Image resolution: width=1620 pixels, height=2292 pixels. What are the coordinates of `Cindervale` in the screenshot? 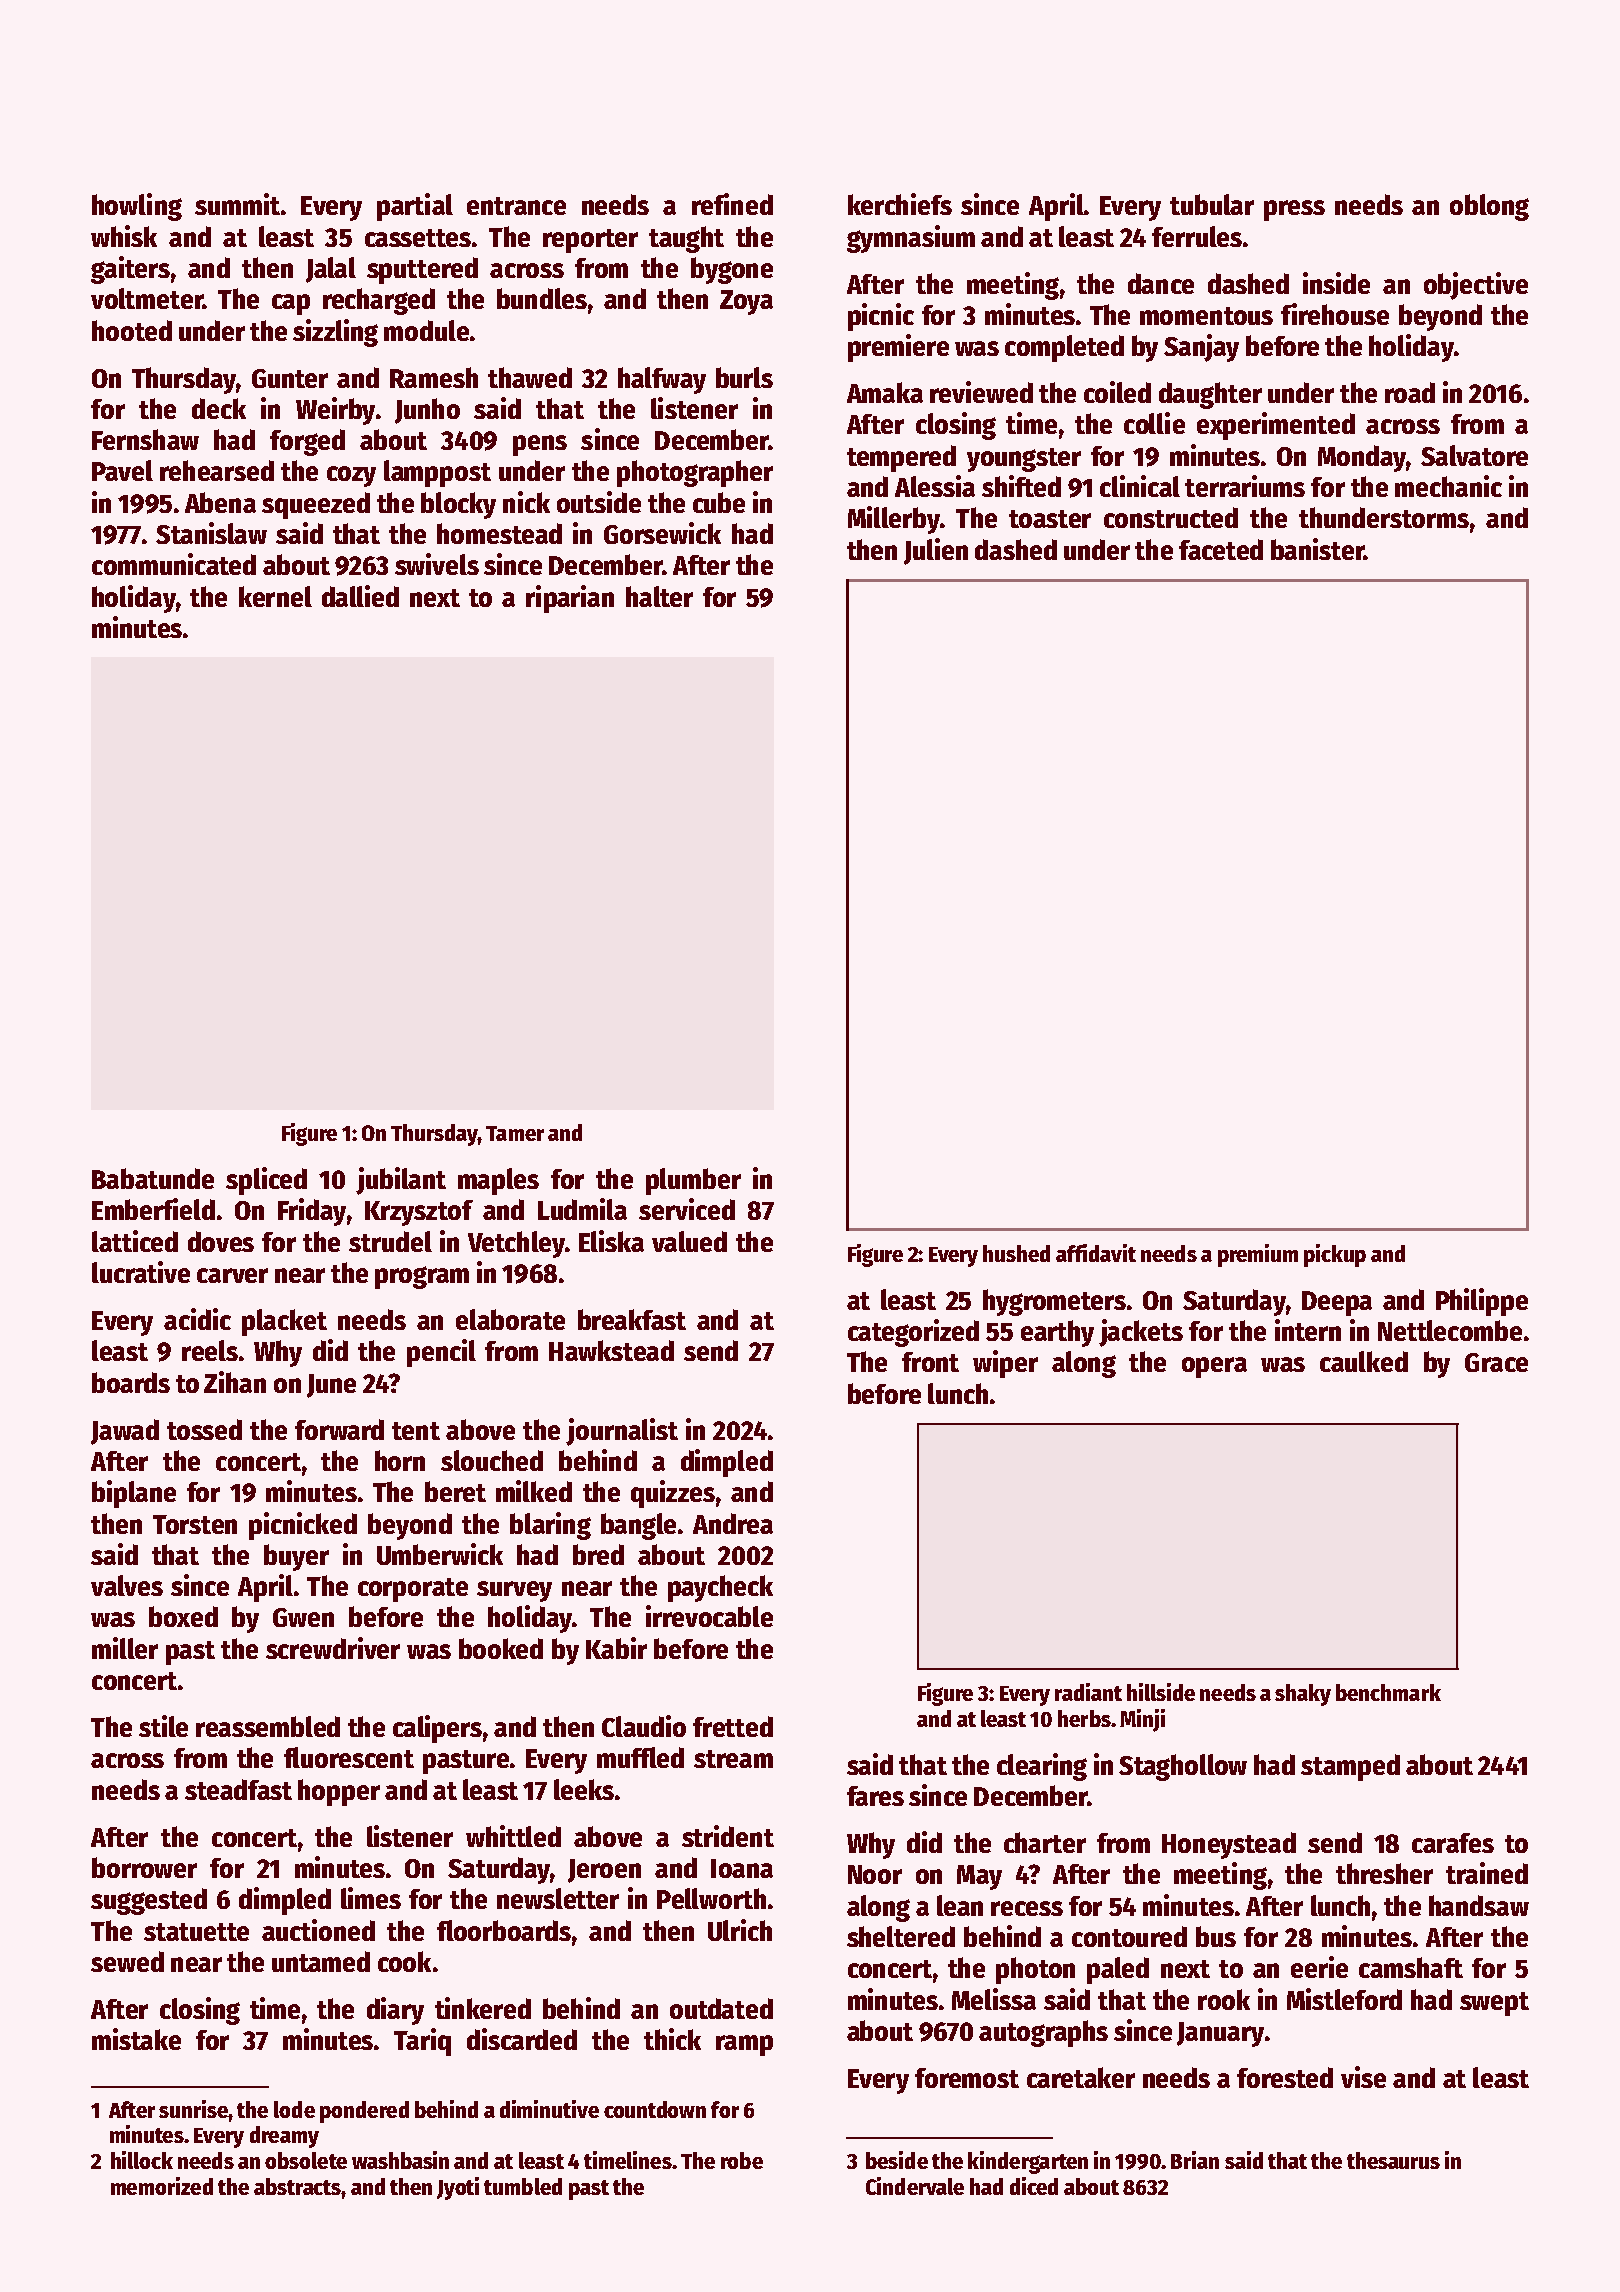 It's located at (915, 2186).
